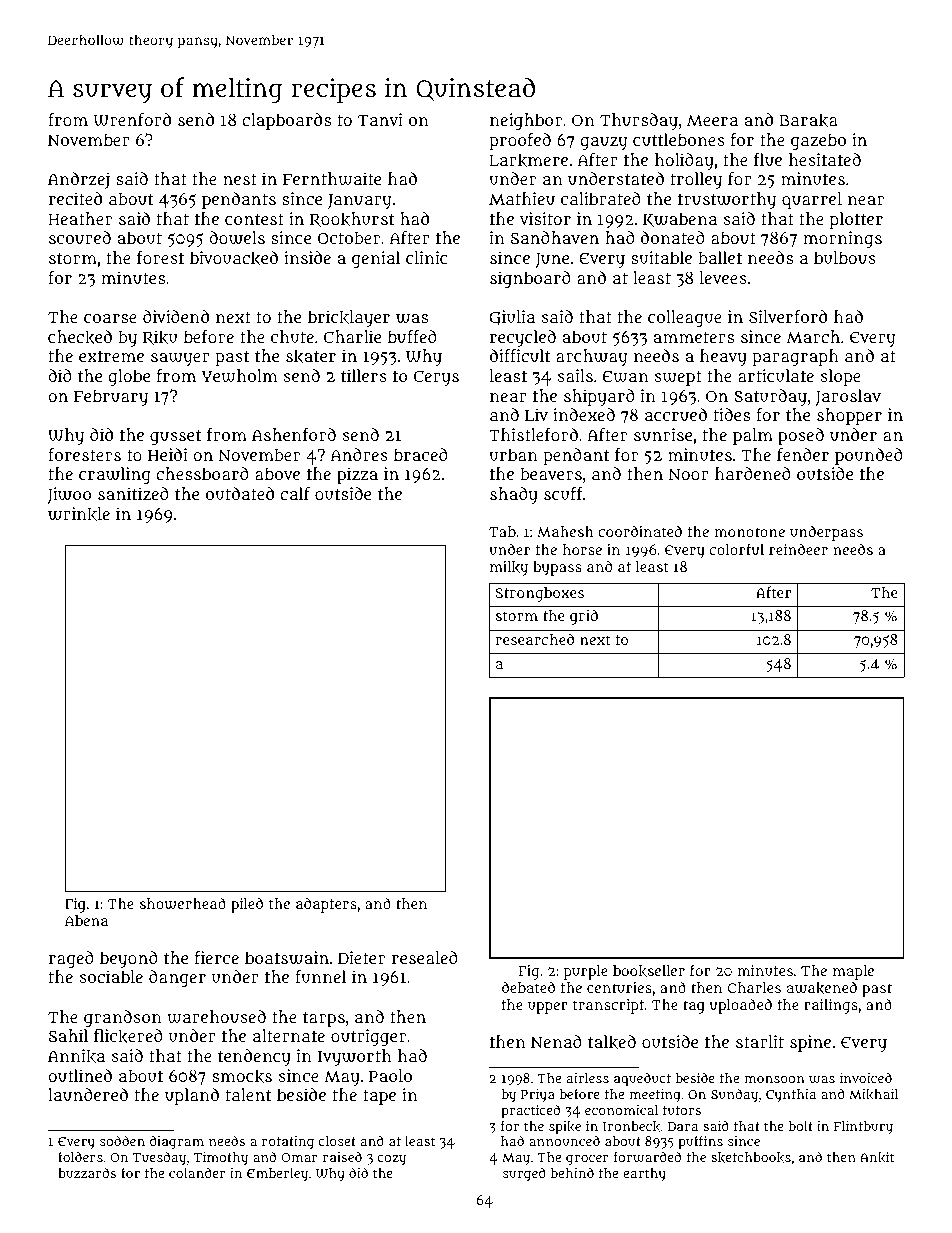 This screenshot has width=952, height=1233. Describe the element at coordinates (856, 220) in the screenshot. I see `plotter` at that location.
